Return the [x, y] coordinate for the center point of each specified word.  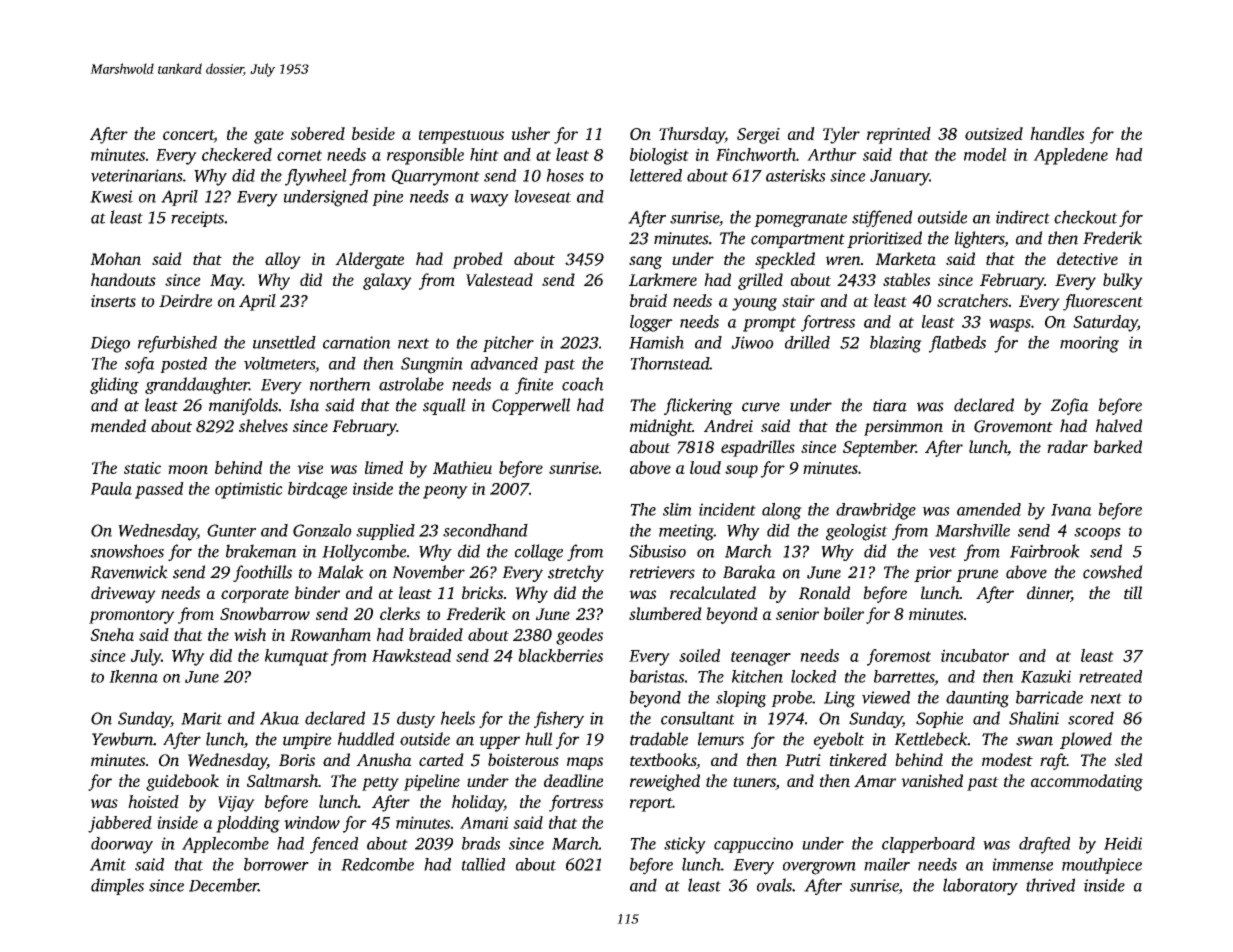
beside [373, 133]
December [223, 885]
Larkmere [663, 279]
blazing [896, 344]
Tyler [841, 135]
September [879, 448]
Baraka [749, 572]
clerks [400, 613]
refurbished [177, 344]
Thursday [692, 135]
